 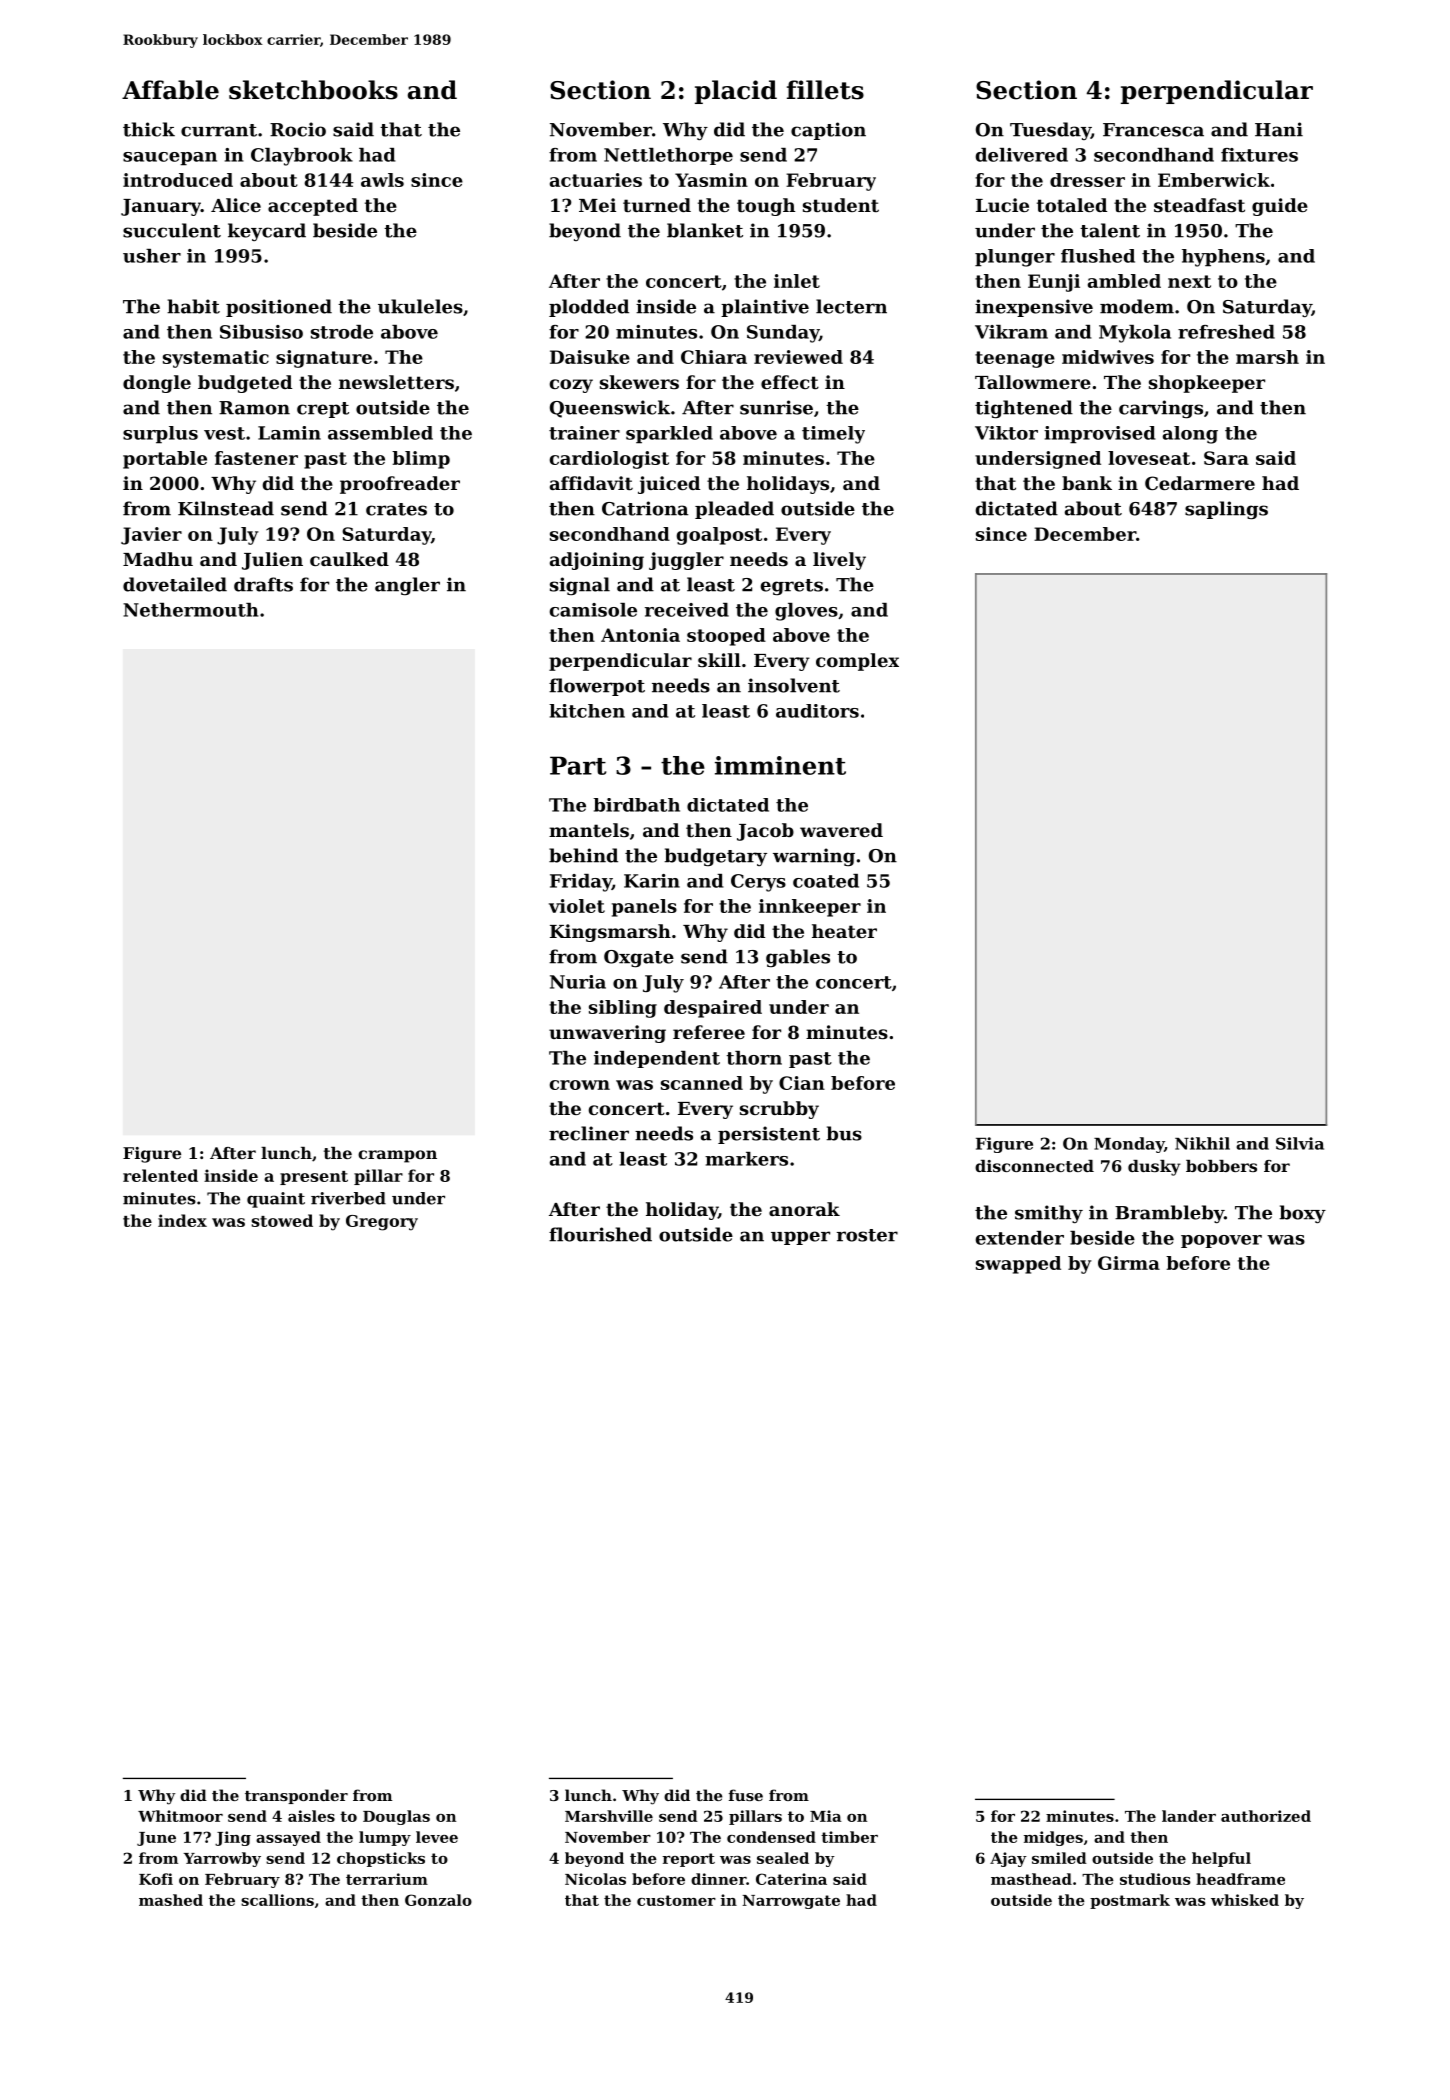 I want to click on flourished, so click(x=600, y=1234).
